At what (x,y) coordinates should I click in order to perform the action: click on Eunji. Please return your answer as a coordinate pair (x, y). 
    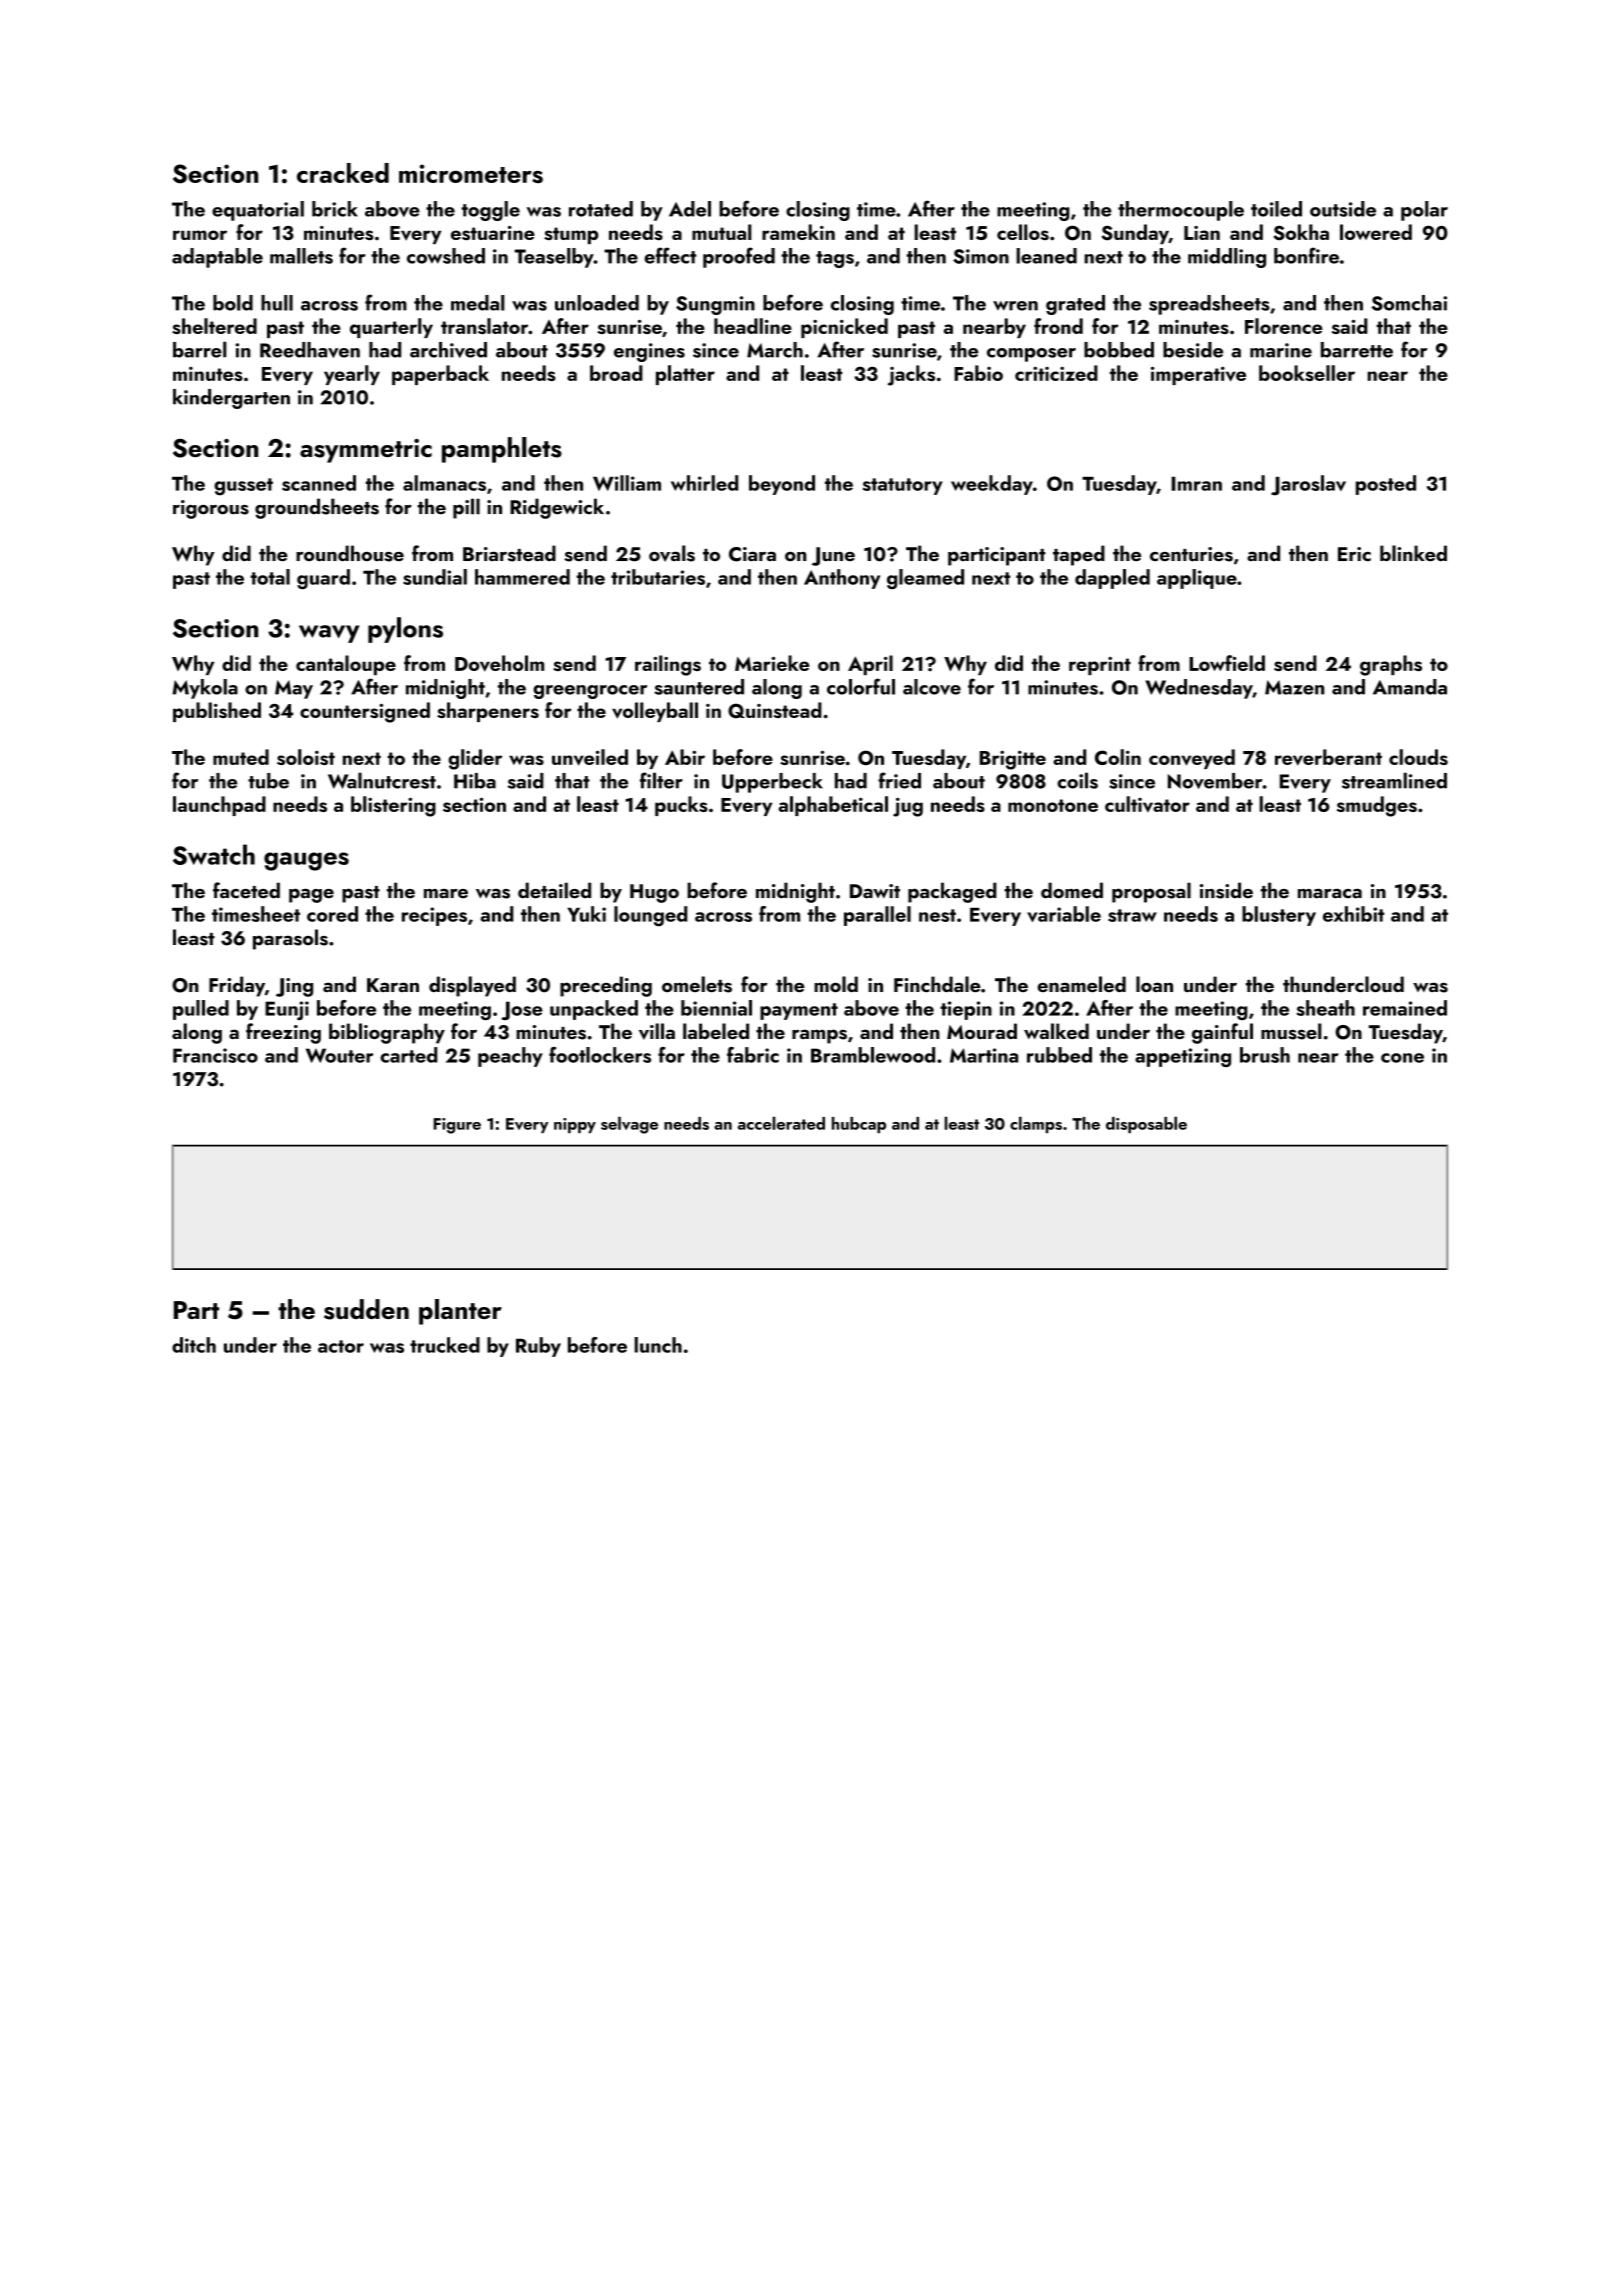
    Looking at the image, I should click on (287, 1010).
